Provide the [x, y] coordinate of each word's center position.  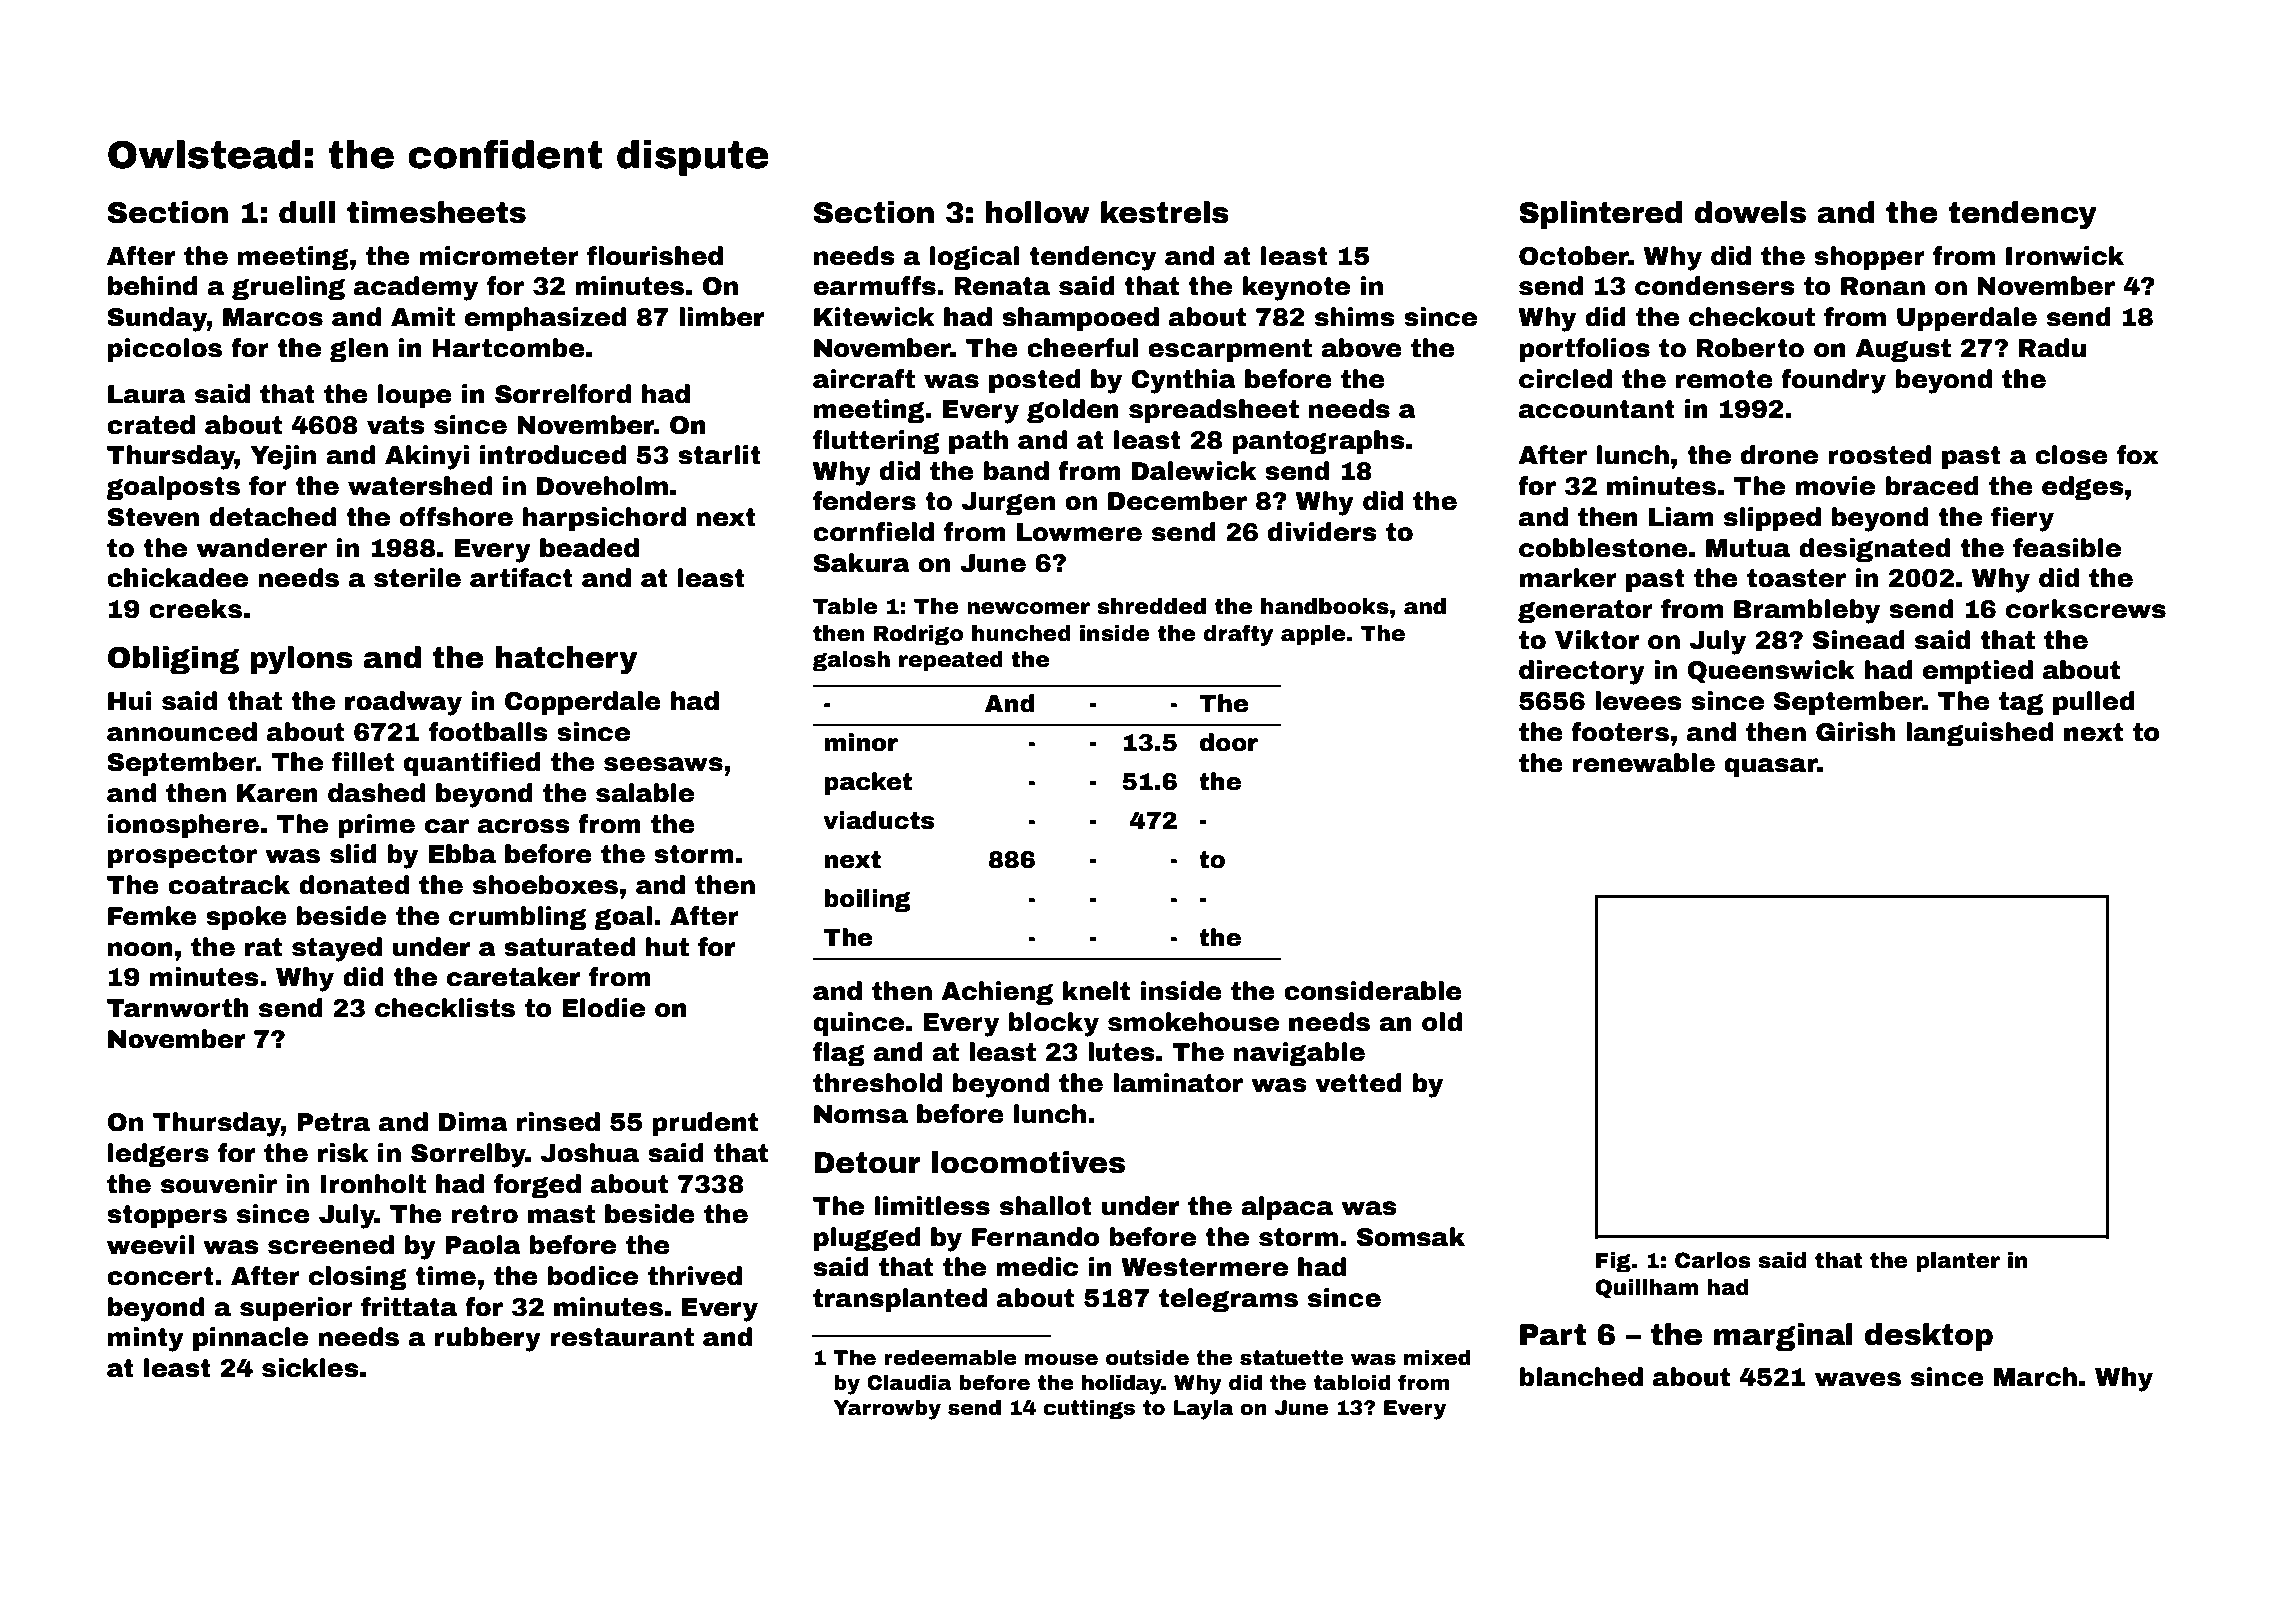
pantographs [1319, 442]
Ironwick [2065, 256]
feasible [2067, 548]
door [1229, 742]
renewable [1643, 763]
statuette [1291, 1358]
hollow [1038, 212]
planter [1958, 1262]
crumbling [517, 918]
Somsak [1411, 1237]
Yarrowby [887, 1410]
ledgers [158, 1155]
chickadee [177, 578]
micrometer [499, 256]
